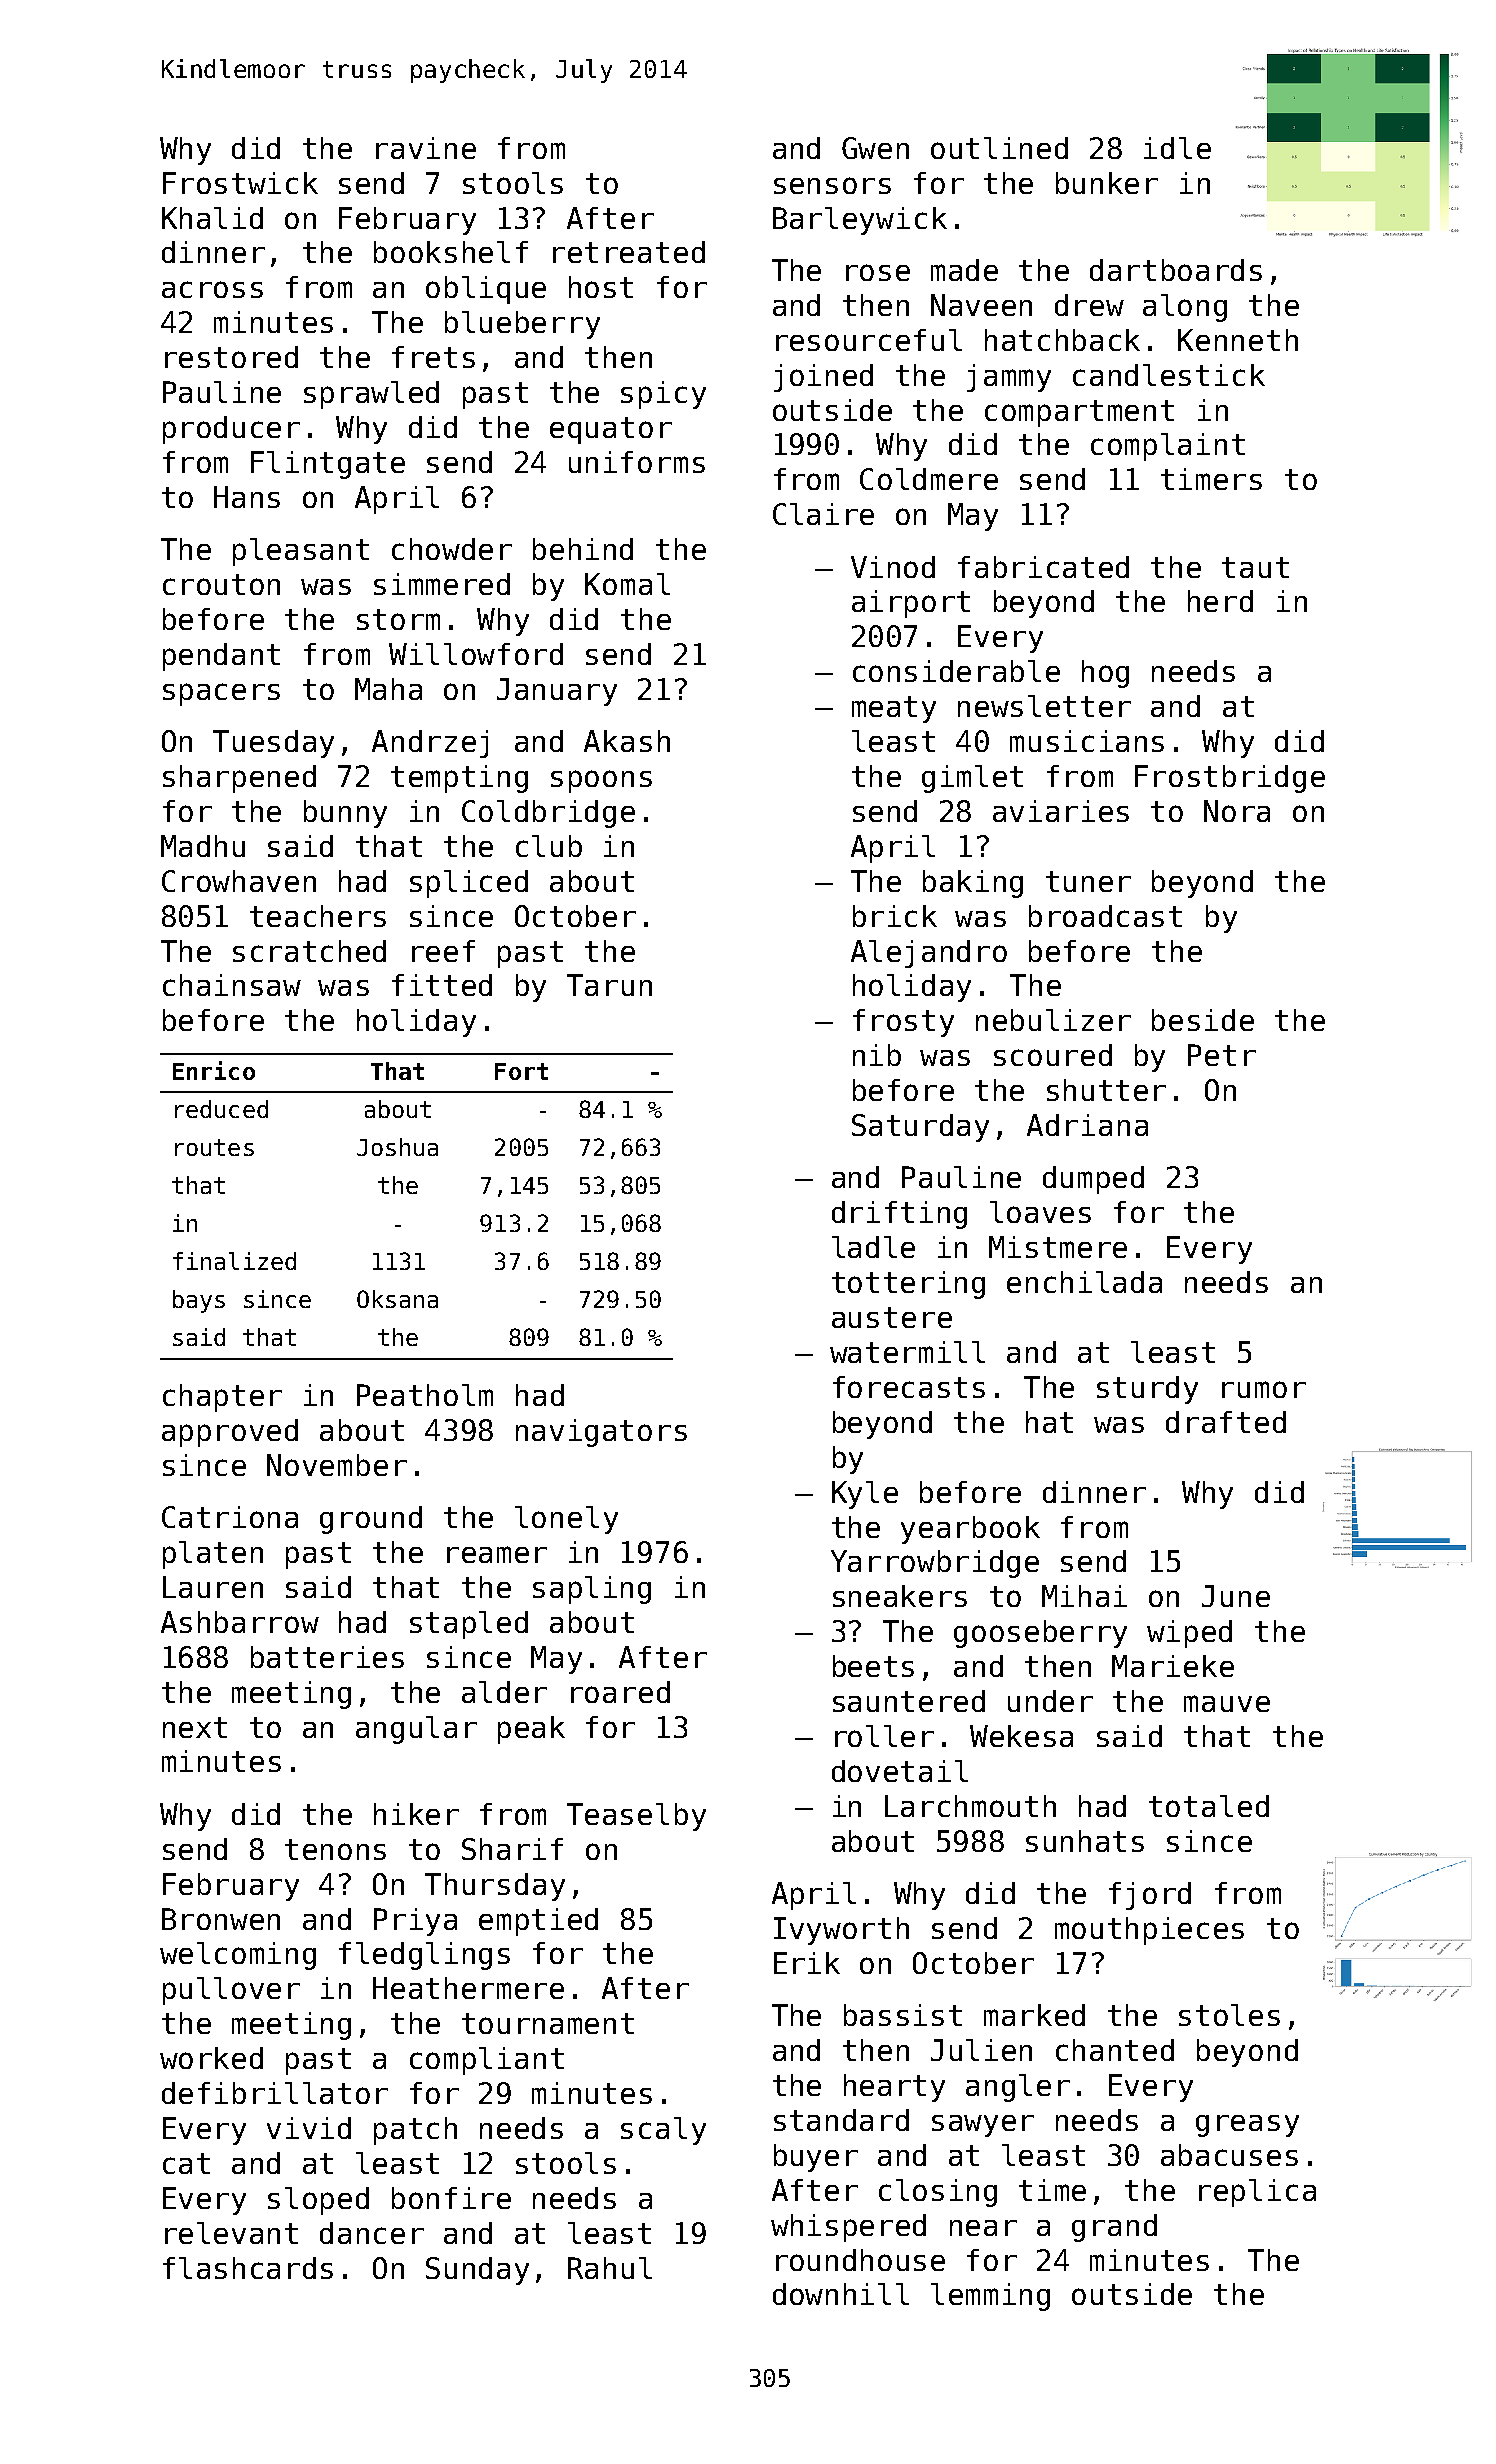 The width and height of the screenshot is (1496, 2464). Describe the element at coordinates (1237, 811) in the screenshot. I see `Nora` at that location.
